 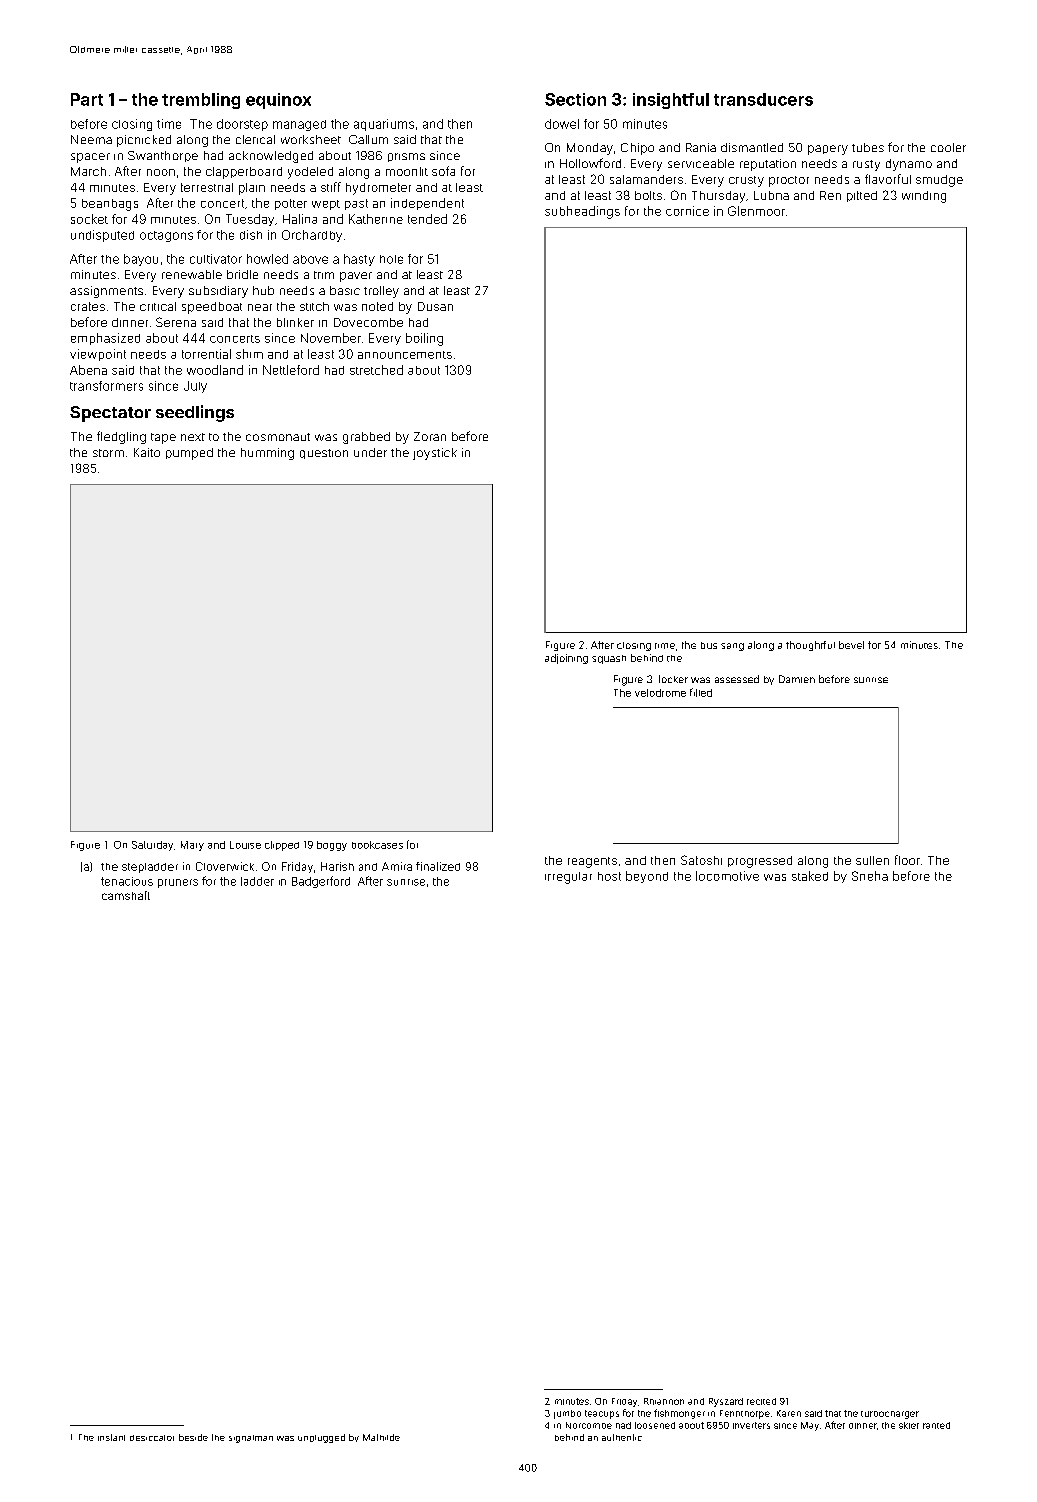 What do you see at coordinates (251, 1439) in the image?
I see `signalman` at bounding box center [251, 1439].
